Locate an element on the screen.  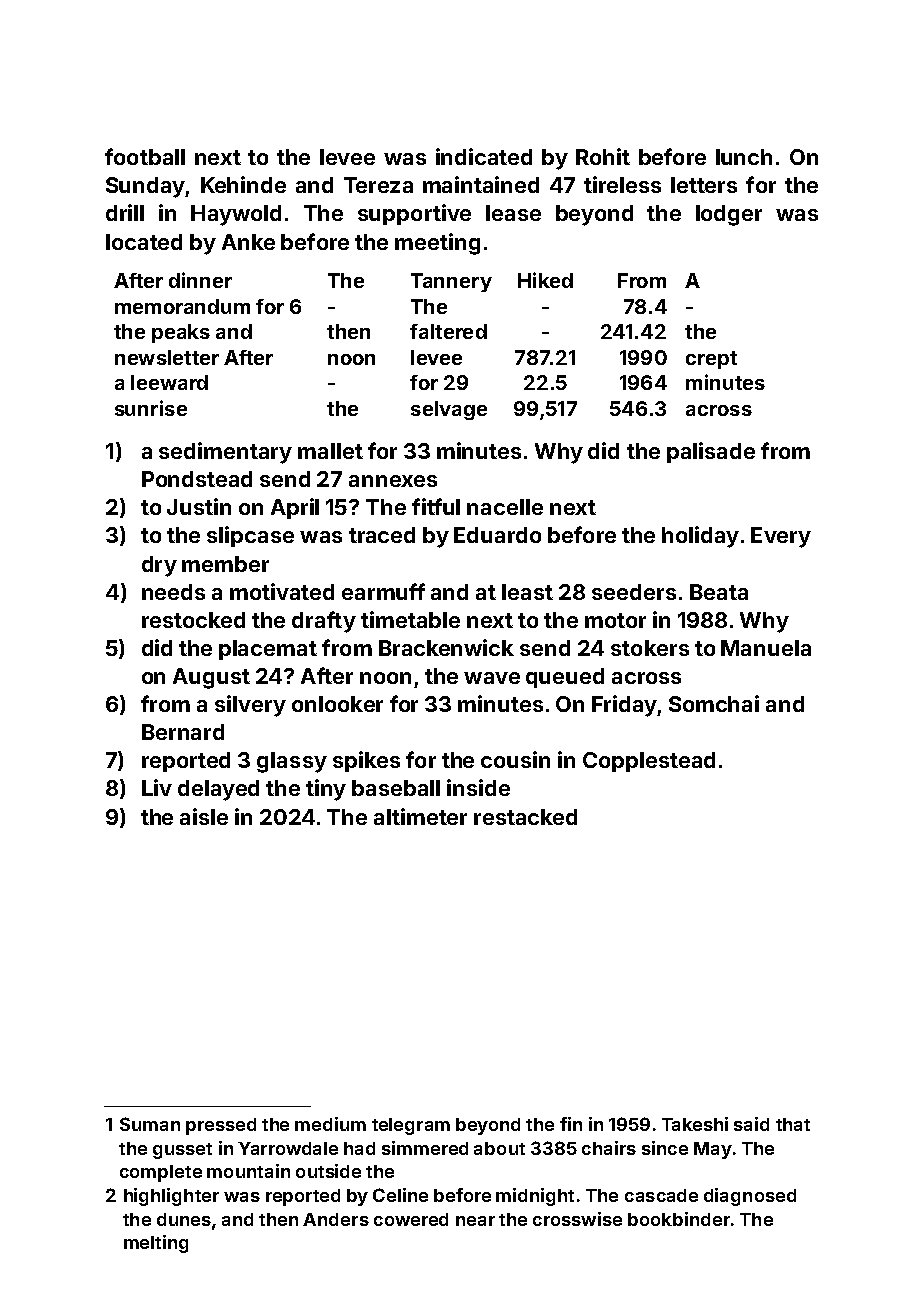
Every is located at coordinates (781, 537).
